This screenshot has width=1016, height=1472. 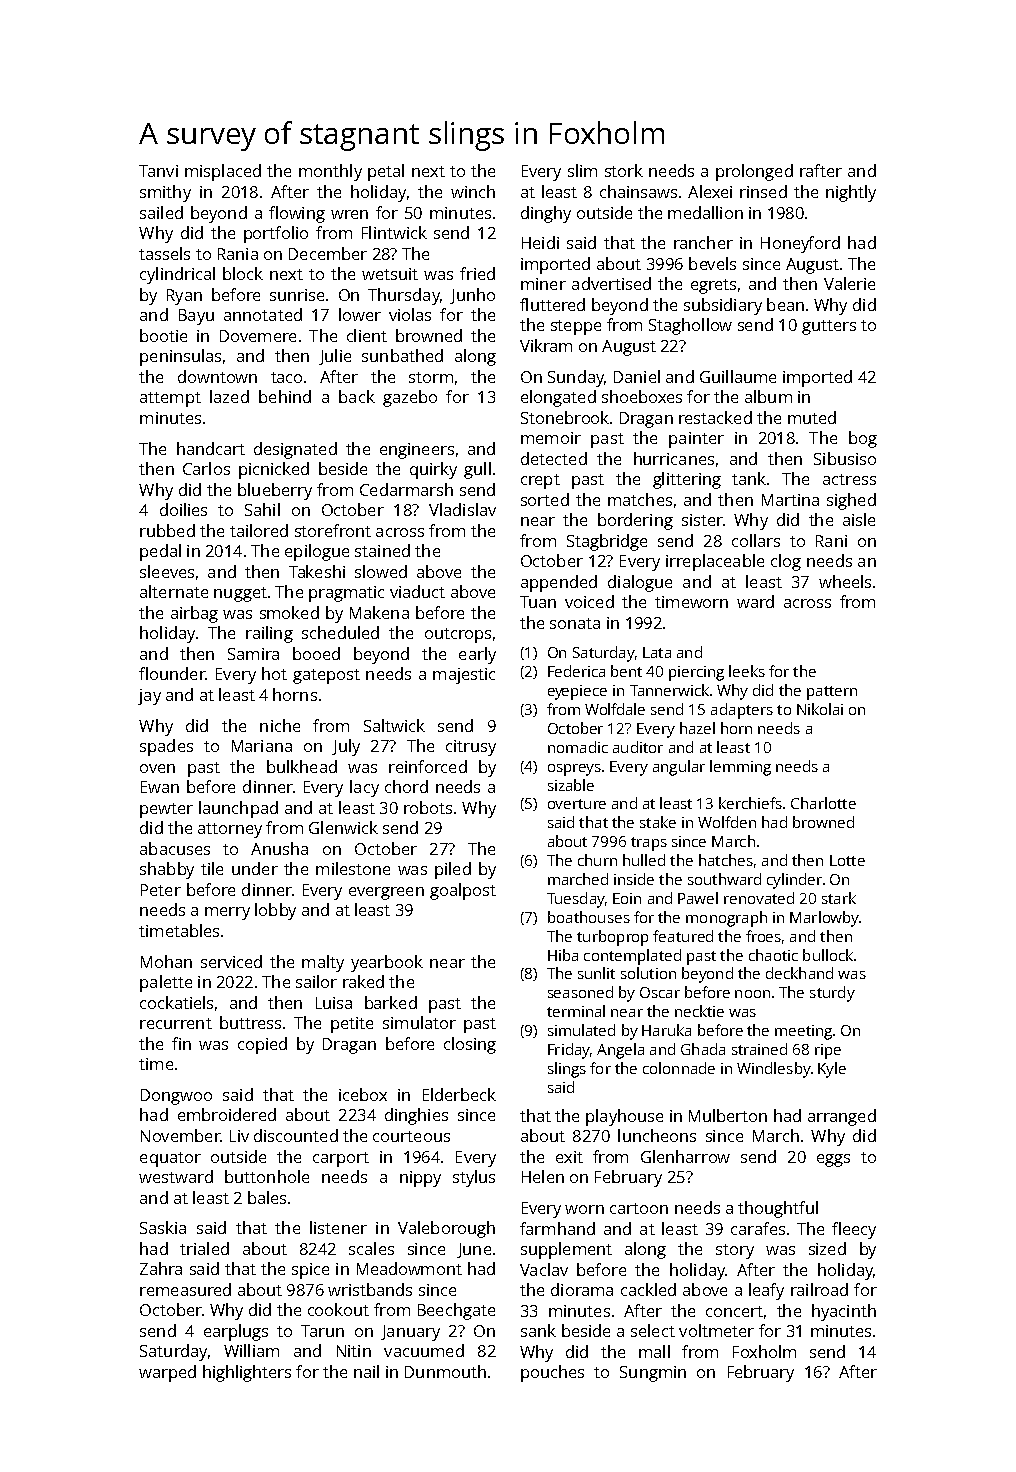 I want to click on steppe, so click(x=576, y=327).
